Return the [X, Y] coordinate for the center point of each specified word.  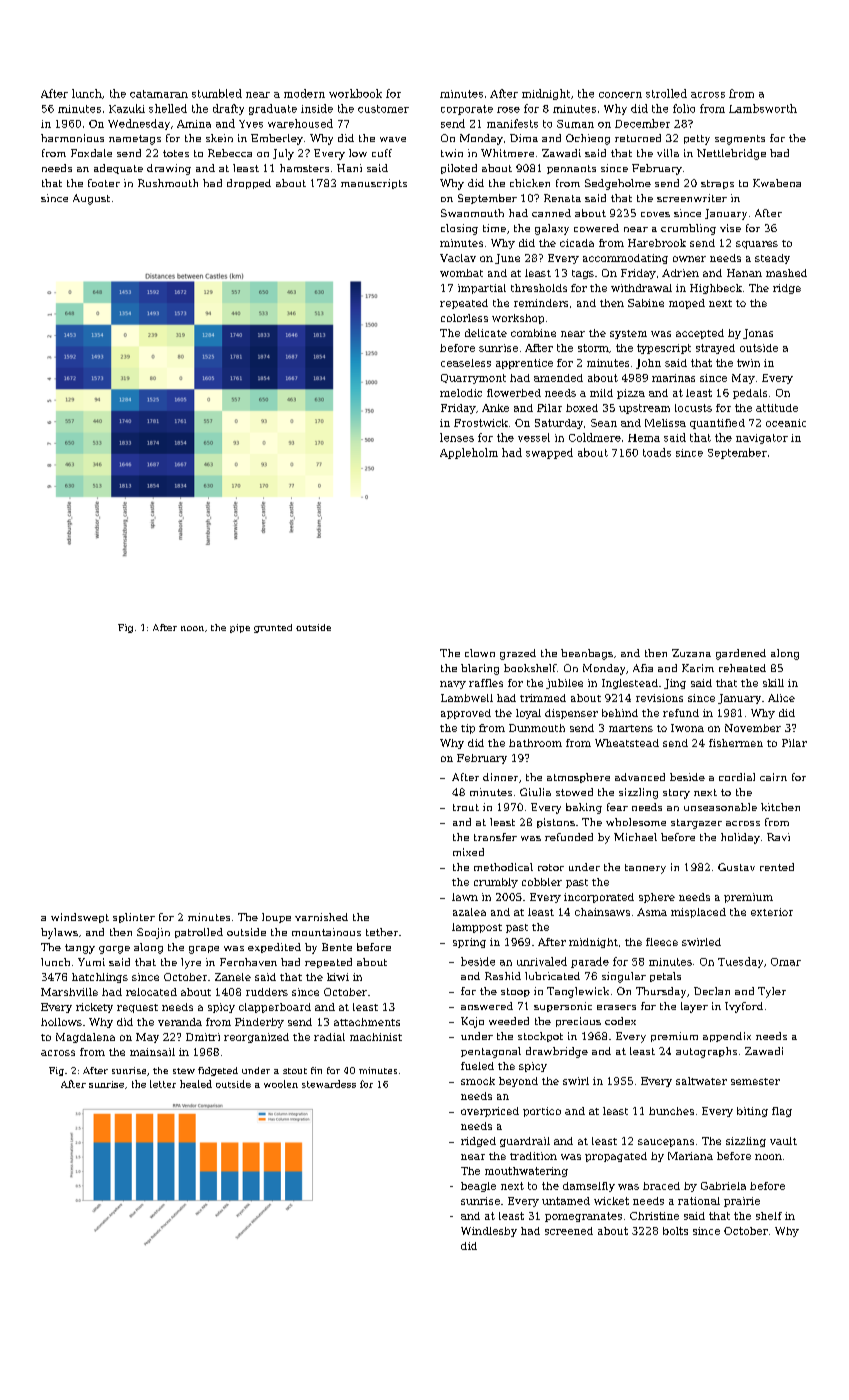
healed [196, 1084]
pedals [750, 394]
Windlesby [489, 1232]
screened [569, 1231]
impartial [482, 289]
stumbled [217, 93]
